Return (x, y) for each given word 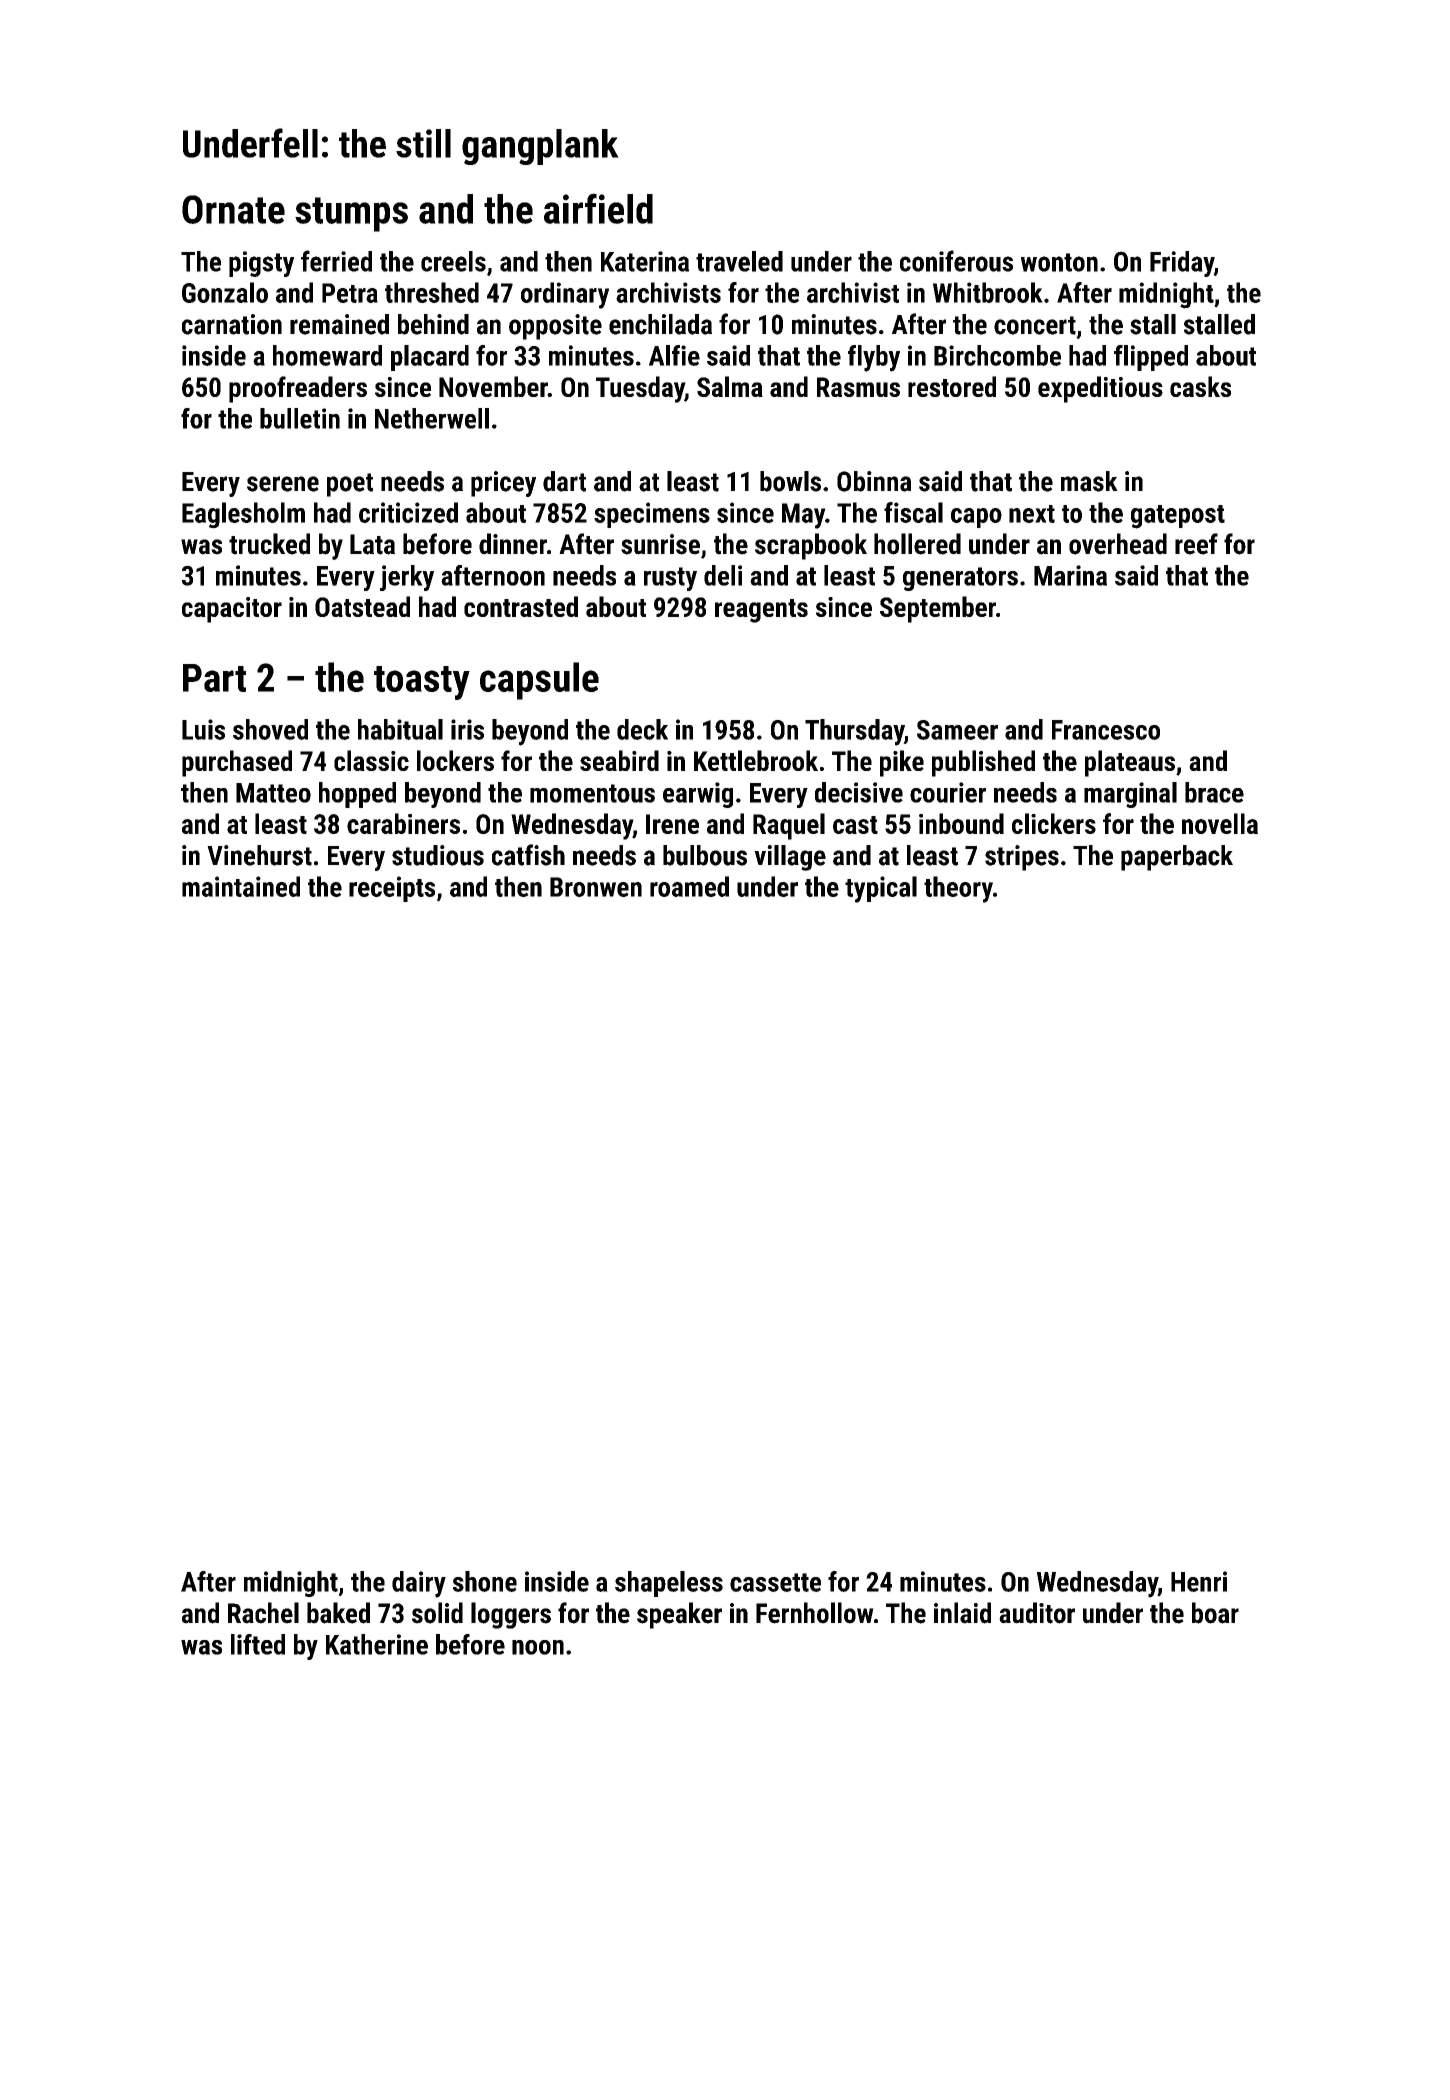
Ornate (233, 209)
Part (214, 678)
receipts (392, 889)
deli (723, 575)
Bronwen (596, 887)
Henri (1199, 1581)
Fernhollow (815, 1613)
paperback (1177, 858)
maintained (241, 886)
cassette (775, 1582)
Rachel (263, 1613)
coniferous (956, 261)
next (1032, 514)
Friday (1182, 264)
